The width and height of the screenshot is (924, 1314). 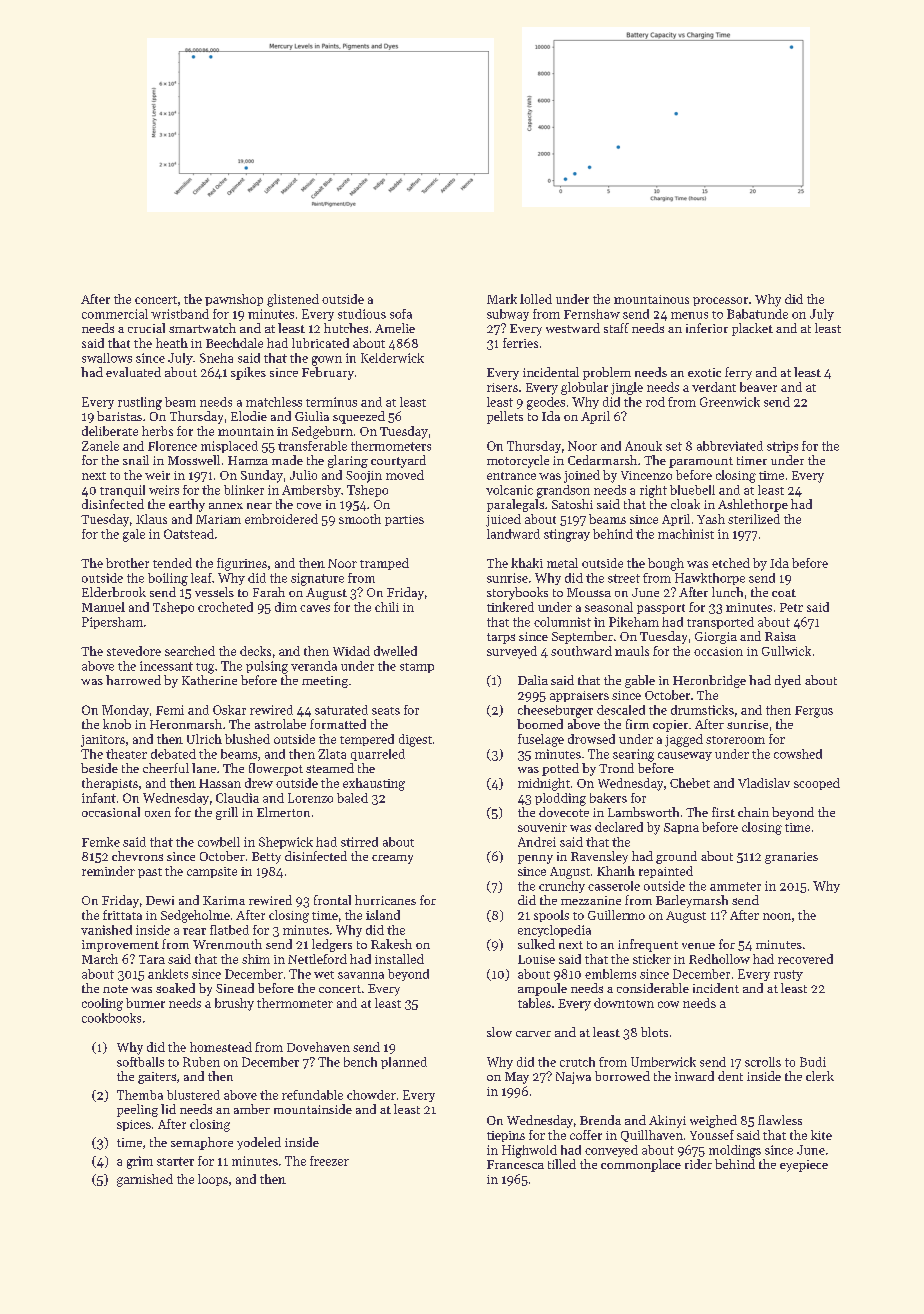 What do you see at coordinates (234, 300) in the screenshot?
I see `pawnshop` at bounding box center [234, 300].
